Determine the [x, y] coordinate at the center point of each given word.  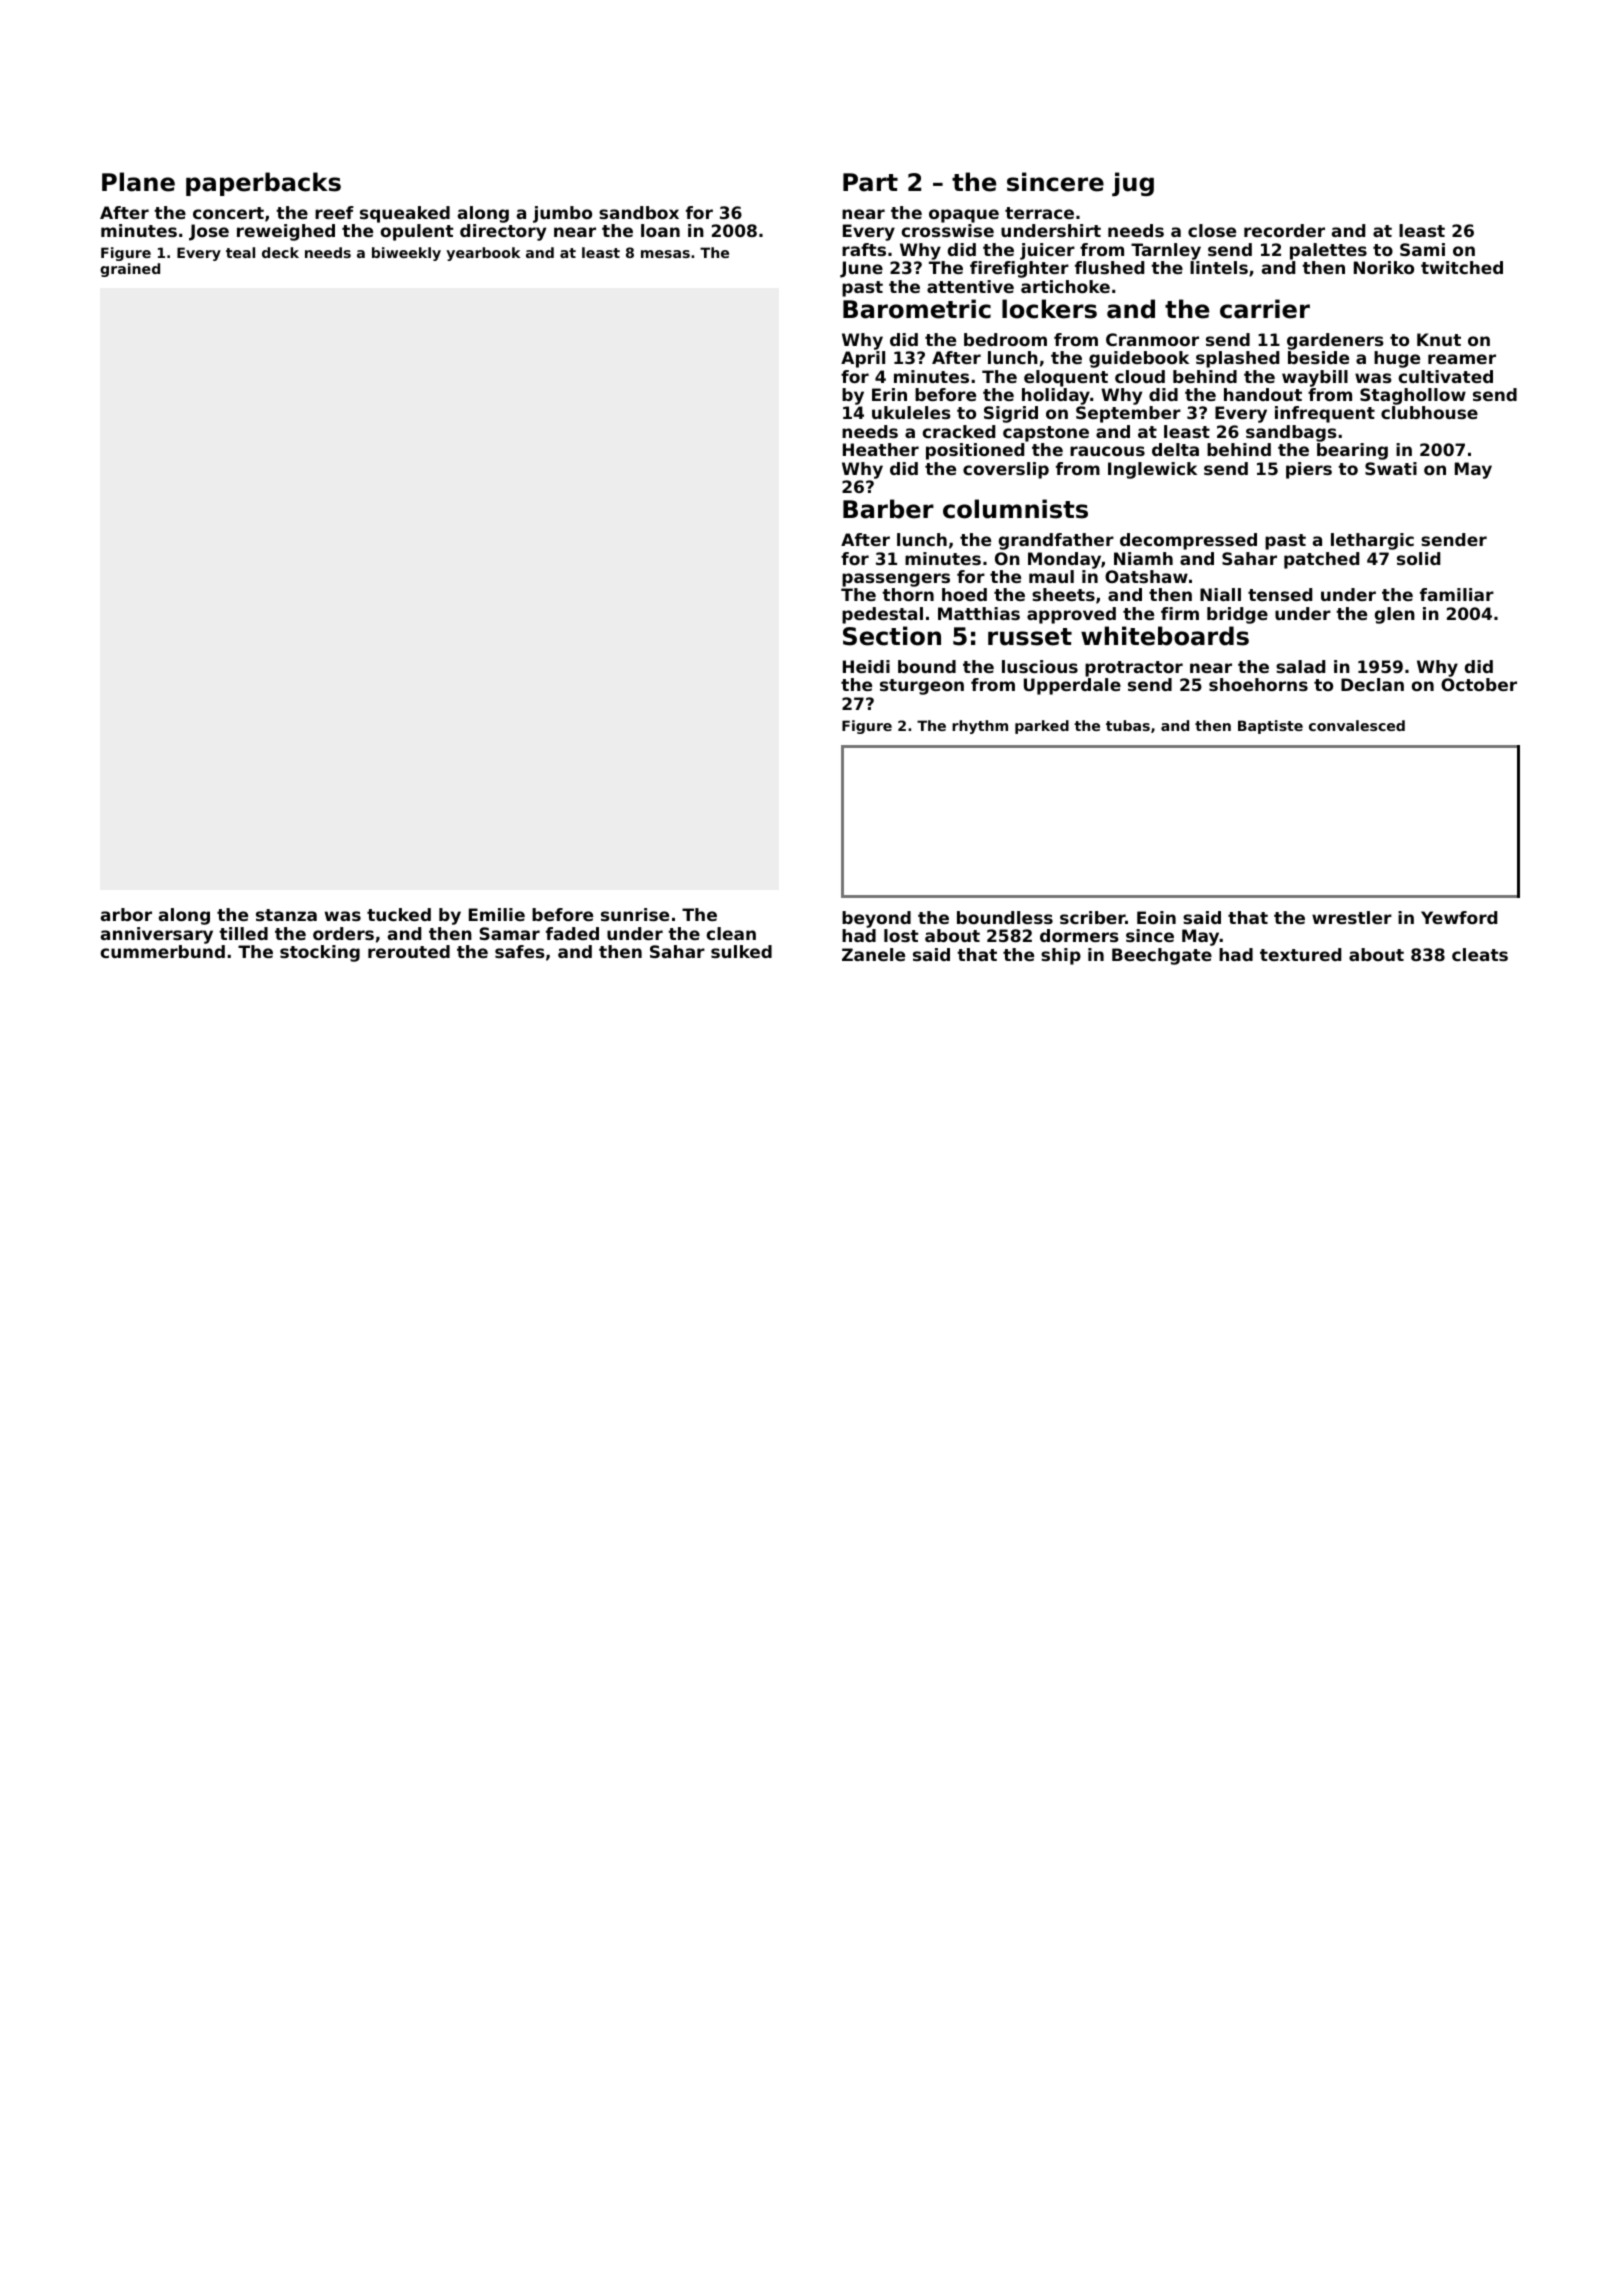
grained [130, 270]
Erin [889, 394]
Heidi [866, 666]
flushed [1109, 267]
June [861, 269]
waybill [1315, 378]
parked [1042, 727]
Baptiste [1270, 727]
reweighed [286, 232]
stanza [286, 915]
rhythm [980, 727]
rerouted [409, 951]
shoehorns [1258, 684]
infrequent [1325, 414]
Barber [888, 509]
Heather [881, 449]
